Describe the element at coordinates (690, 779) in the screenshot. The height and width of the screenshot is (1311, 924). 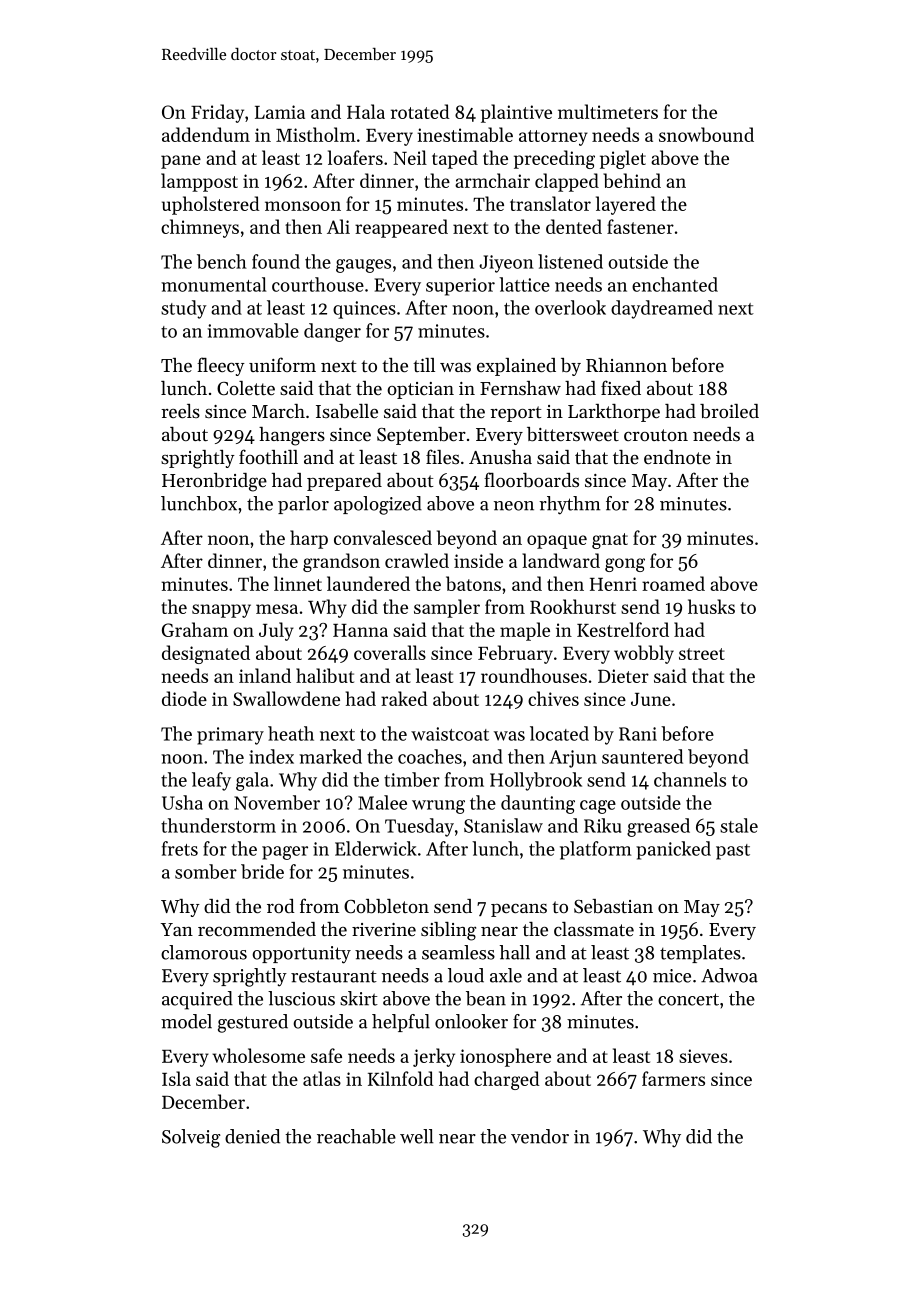
I see `channels` at that location.
